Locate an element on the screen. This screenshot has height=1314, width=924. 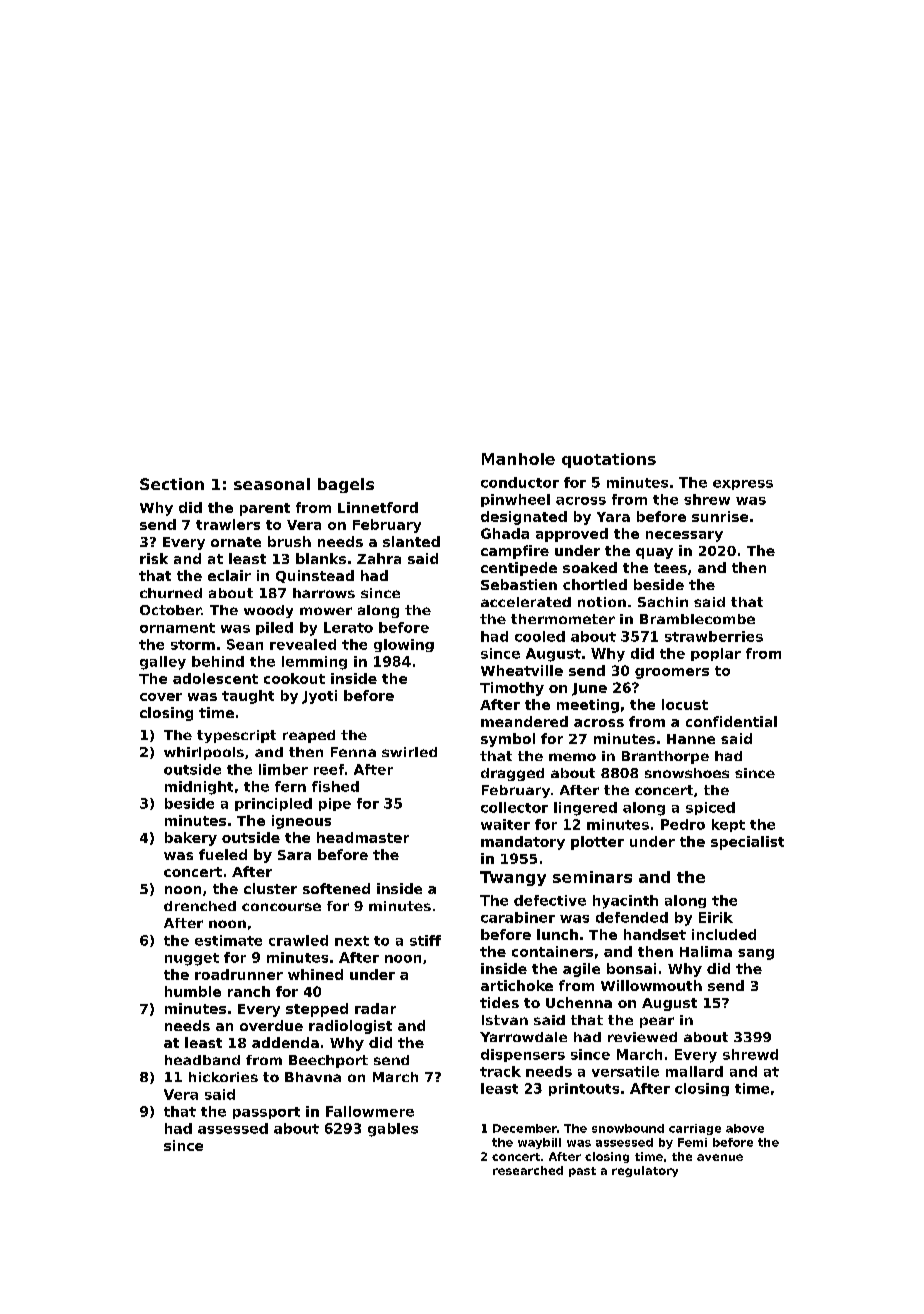
October is located at coordinates (170, 610).
